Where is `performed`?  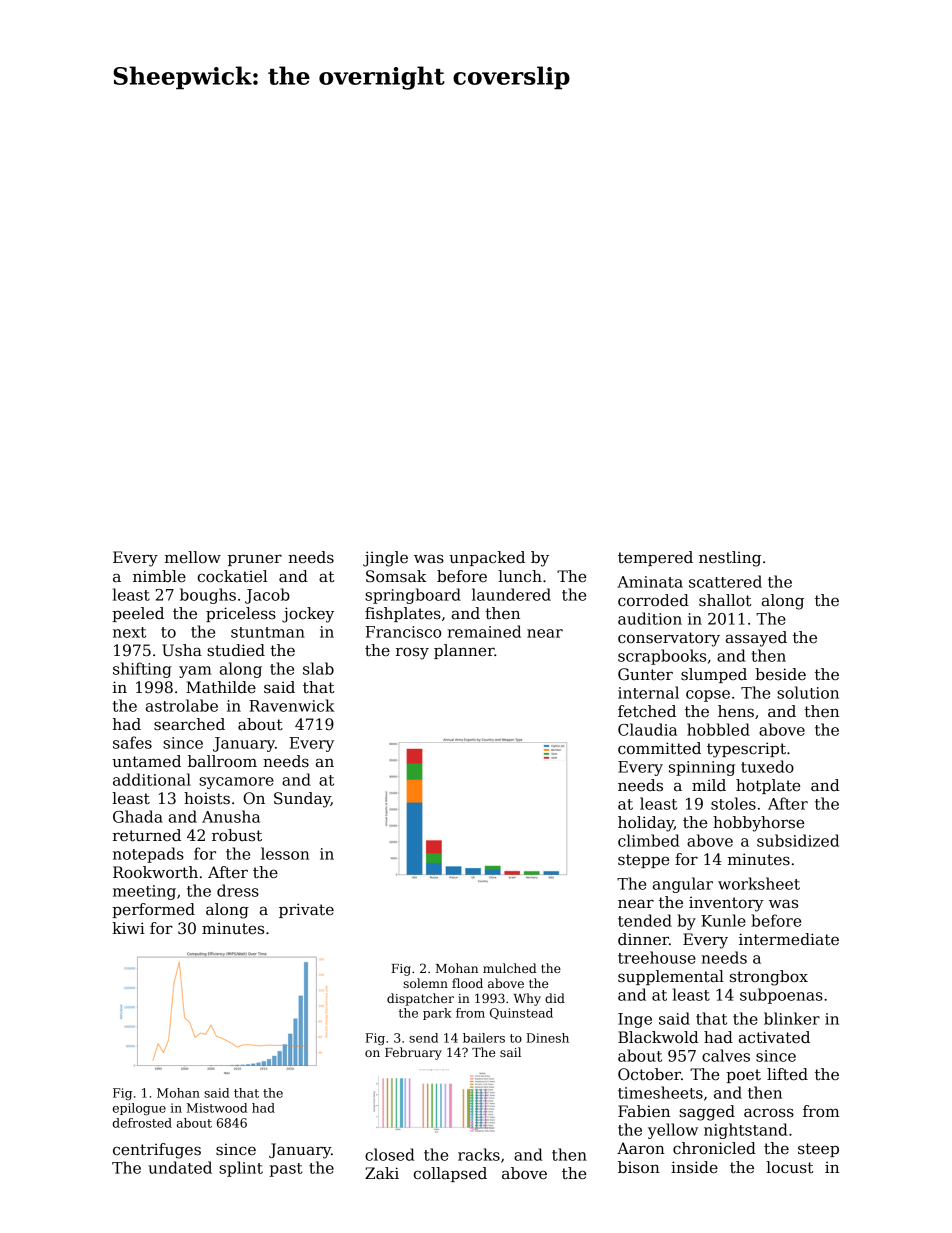
performed is located at coordinates (153, 910).
